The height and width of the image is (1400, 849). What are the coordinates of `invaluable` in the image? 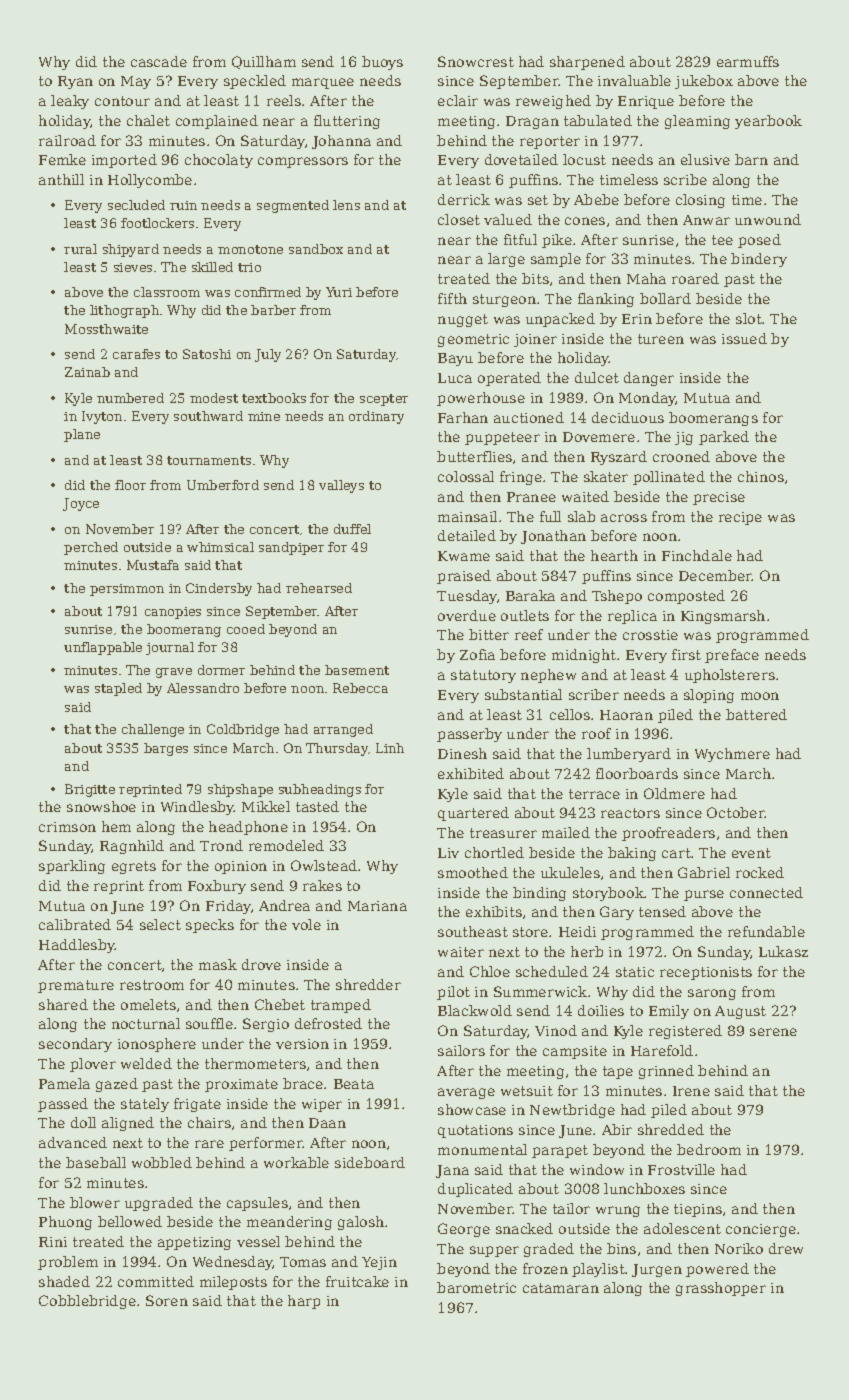 It's located at (634, 80).
